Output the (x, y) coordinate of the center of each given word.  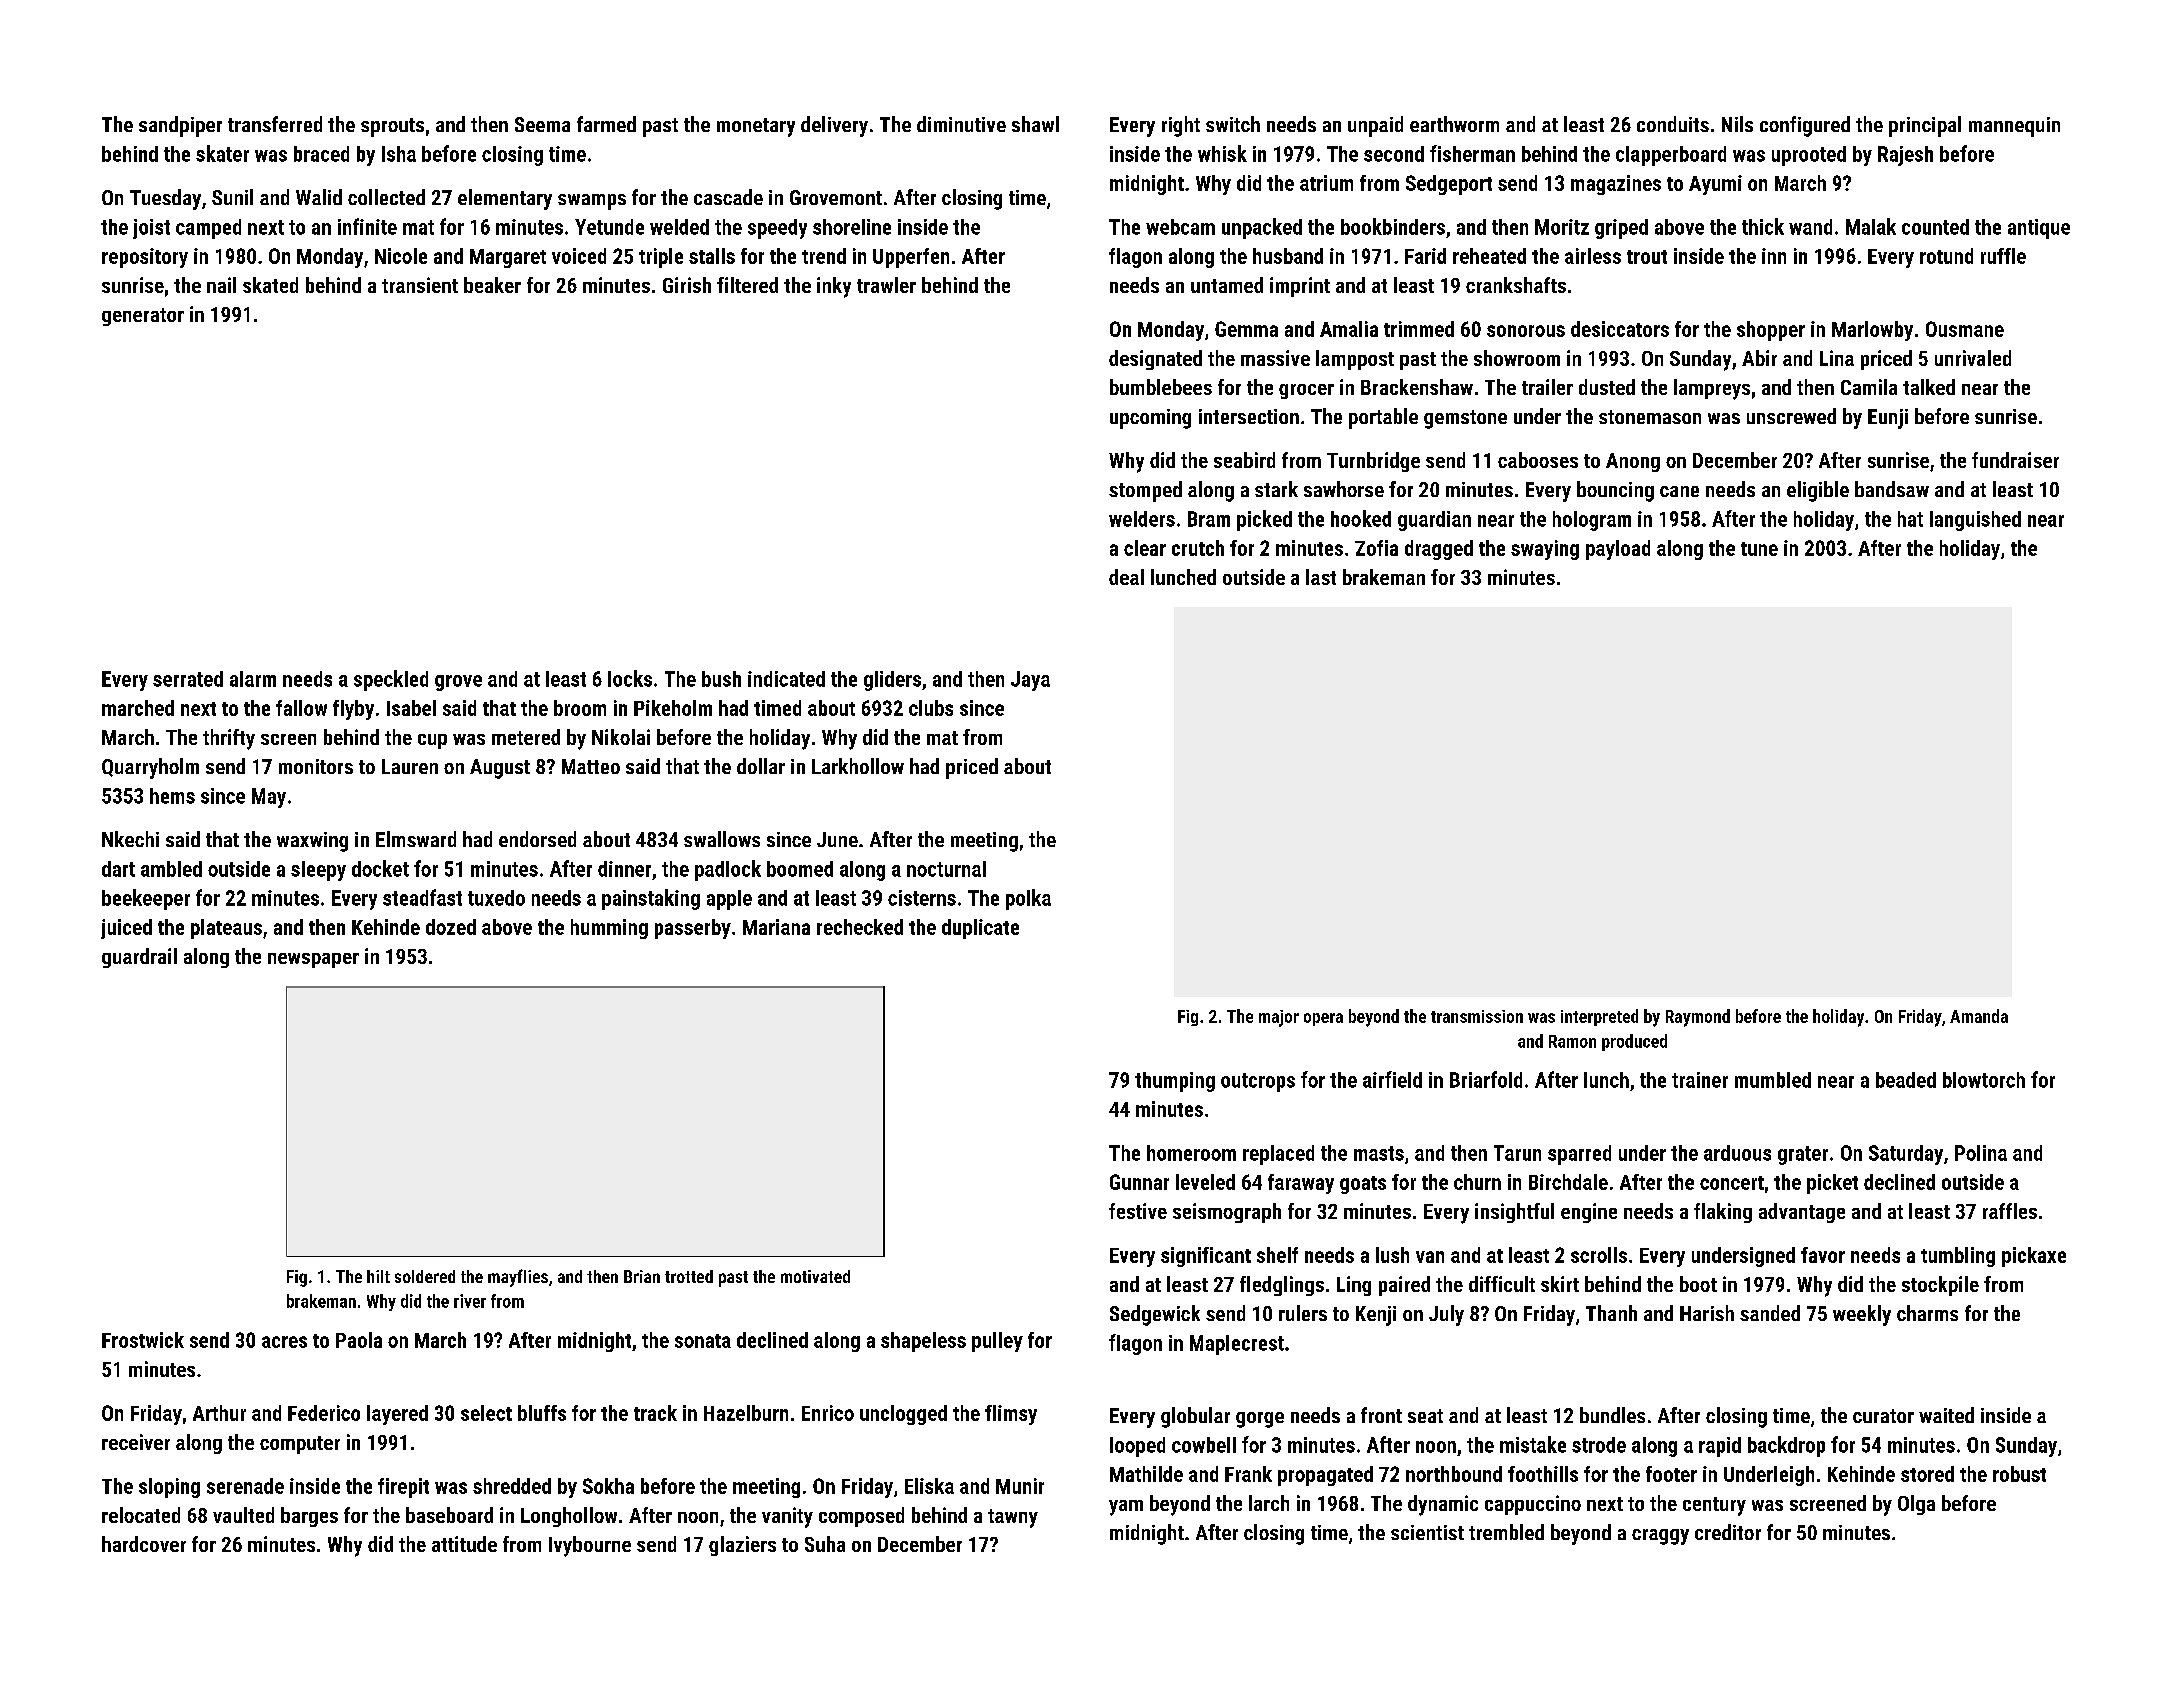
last (1321, 577)
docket (380, 868)
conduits (1673, 124)
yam (1126, 1508)
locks (630, 678)
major (1279, 1018)
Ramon (1572, 1041)
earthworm (1454, 124)
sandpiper (180, 126)
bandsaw (1892, 489)
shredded (512, 1486)
